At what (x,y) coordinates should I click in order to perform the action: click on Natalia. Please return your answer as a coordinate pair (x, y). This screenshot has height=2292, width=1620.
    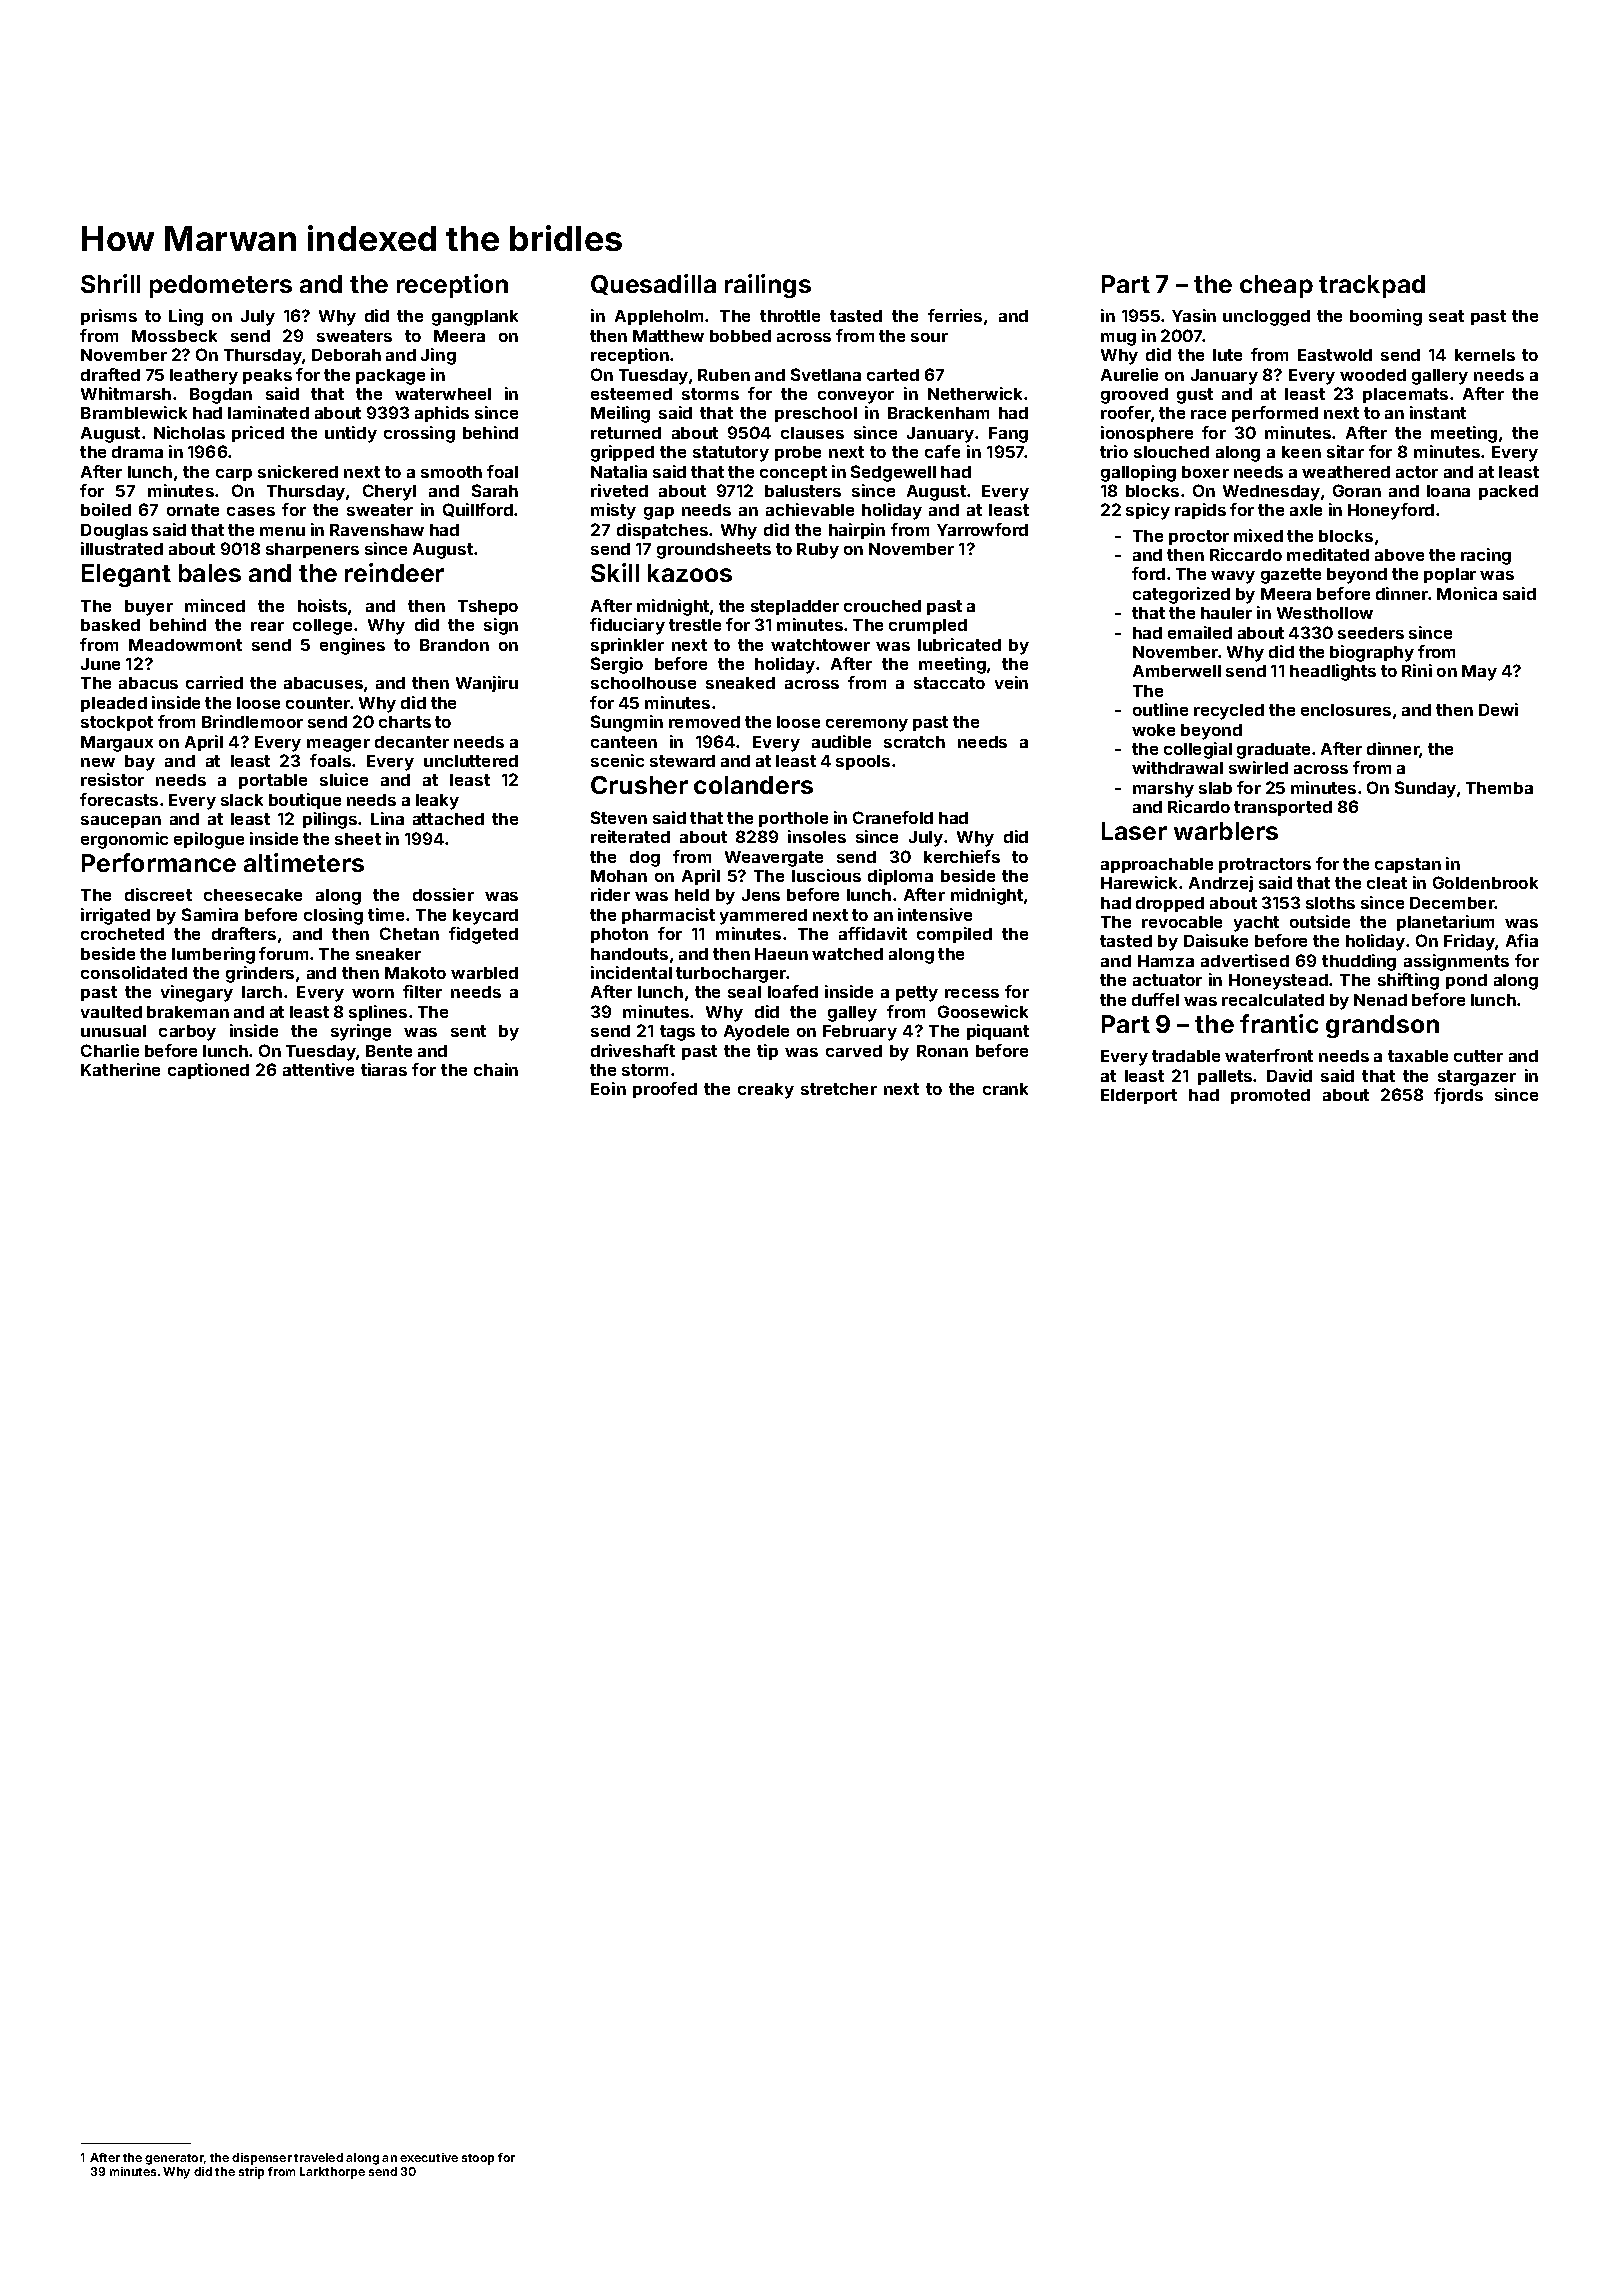
    Looking at the image, I should click on (619, 471).
